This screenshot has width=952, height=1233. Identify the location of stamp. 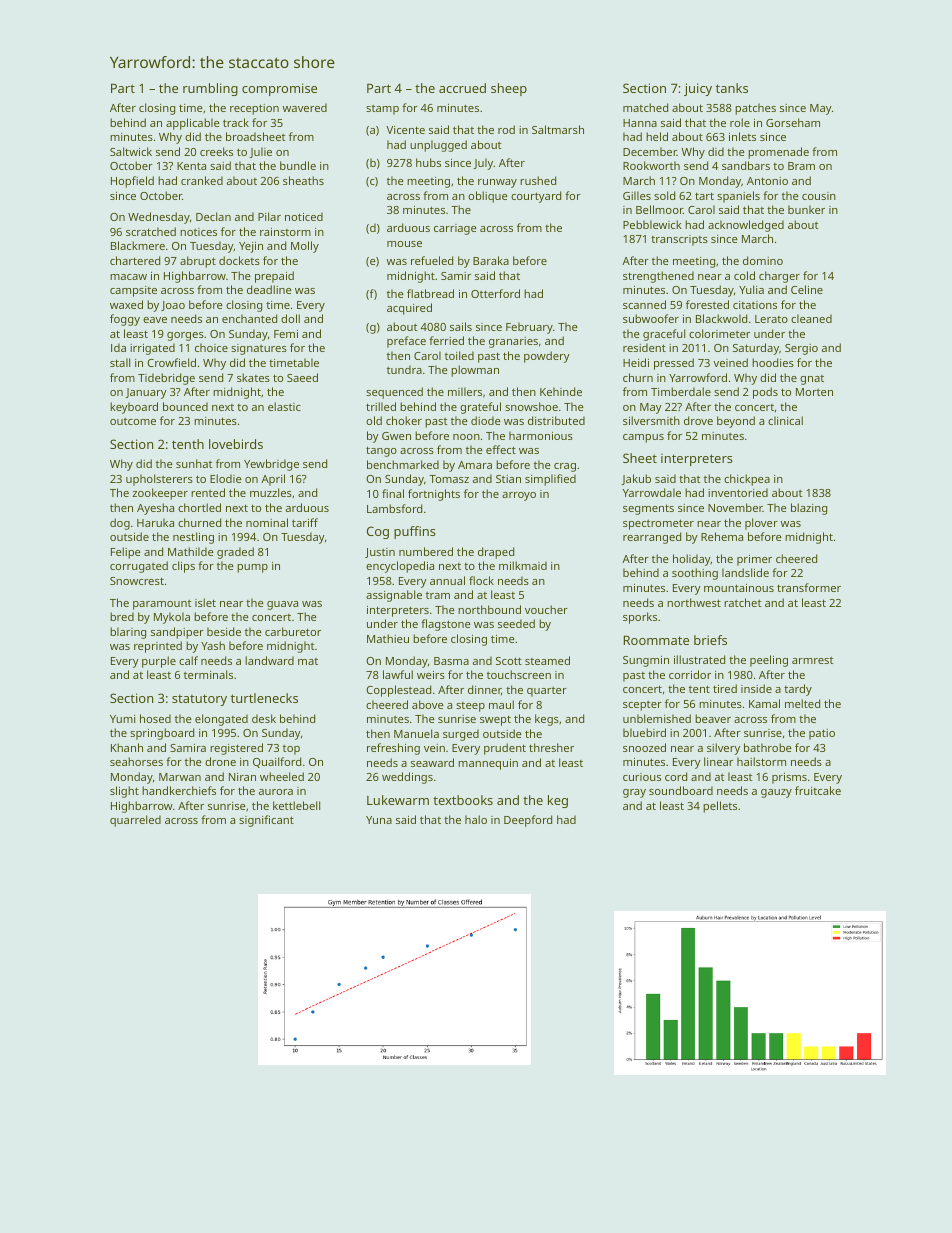
(382, 110).
